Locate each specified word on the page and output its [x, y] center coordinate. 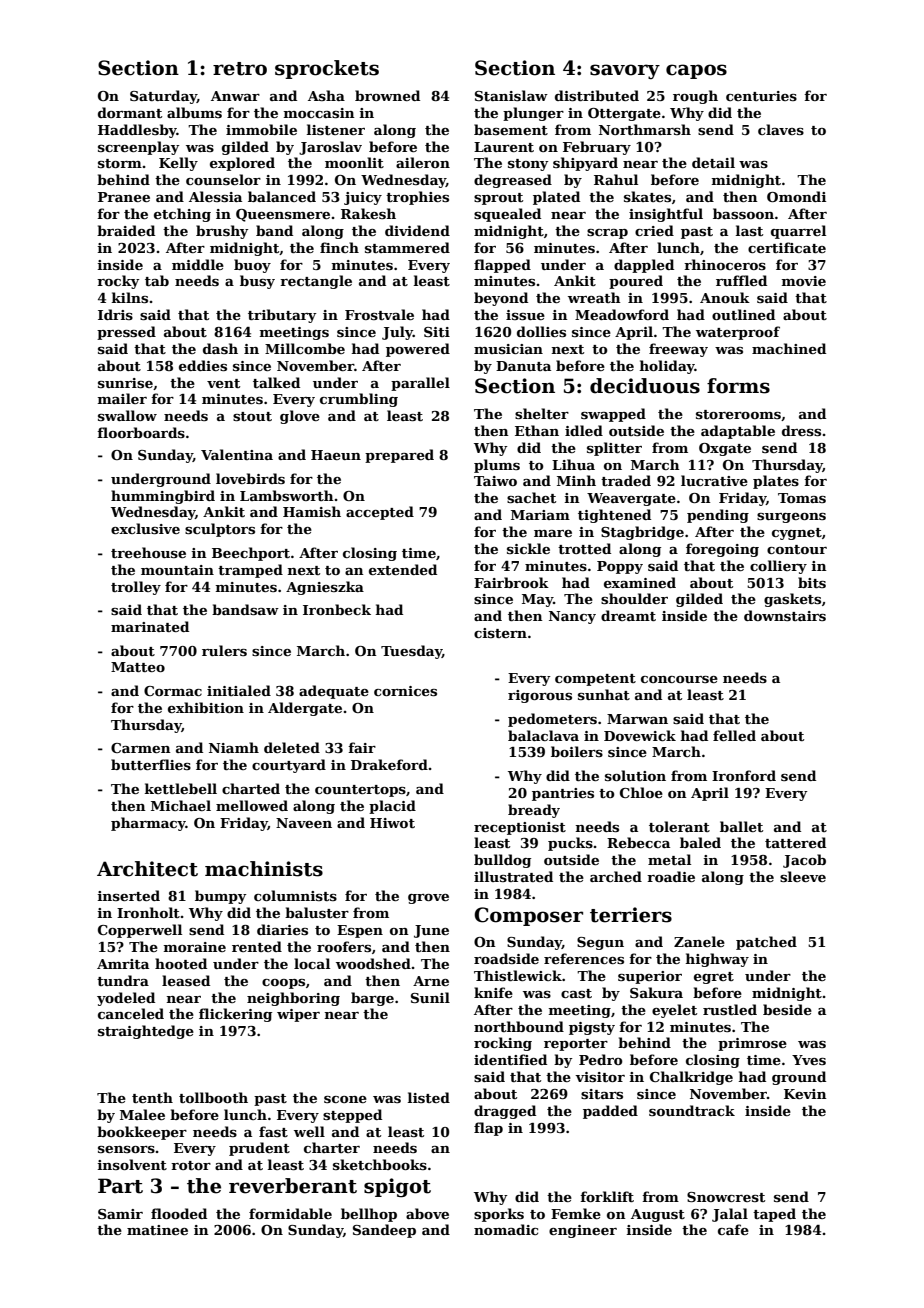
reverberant [293, 1186]
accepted [380, 513]
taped [774, 1215]
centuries [761, 96]
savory [625, 71]
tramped [250, 571]
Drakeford [389, 764]
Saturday [163, 97]
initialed [239, 690]
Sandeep [384, 1231]
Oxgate [725, 449]
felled [734, 735]
